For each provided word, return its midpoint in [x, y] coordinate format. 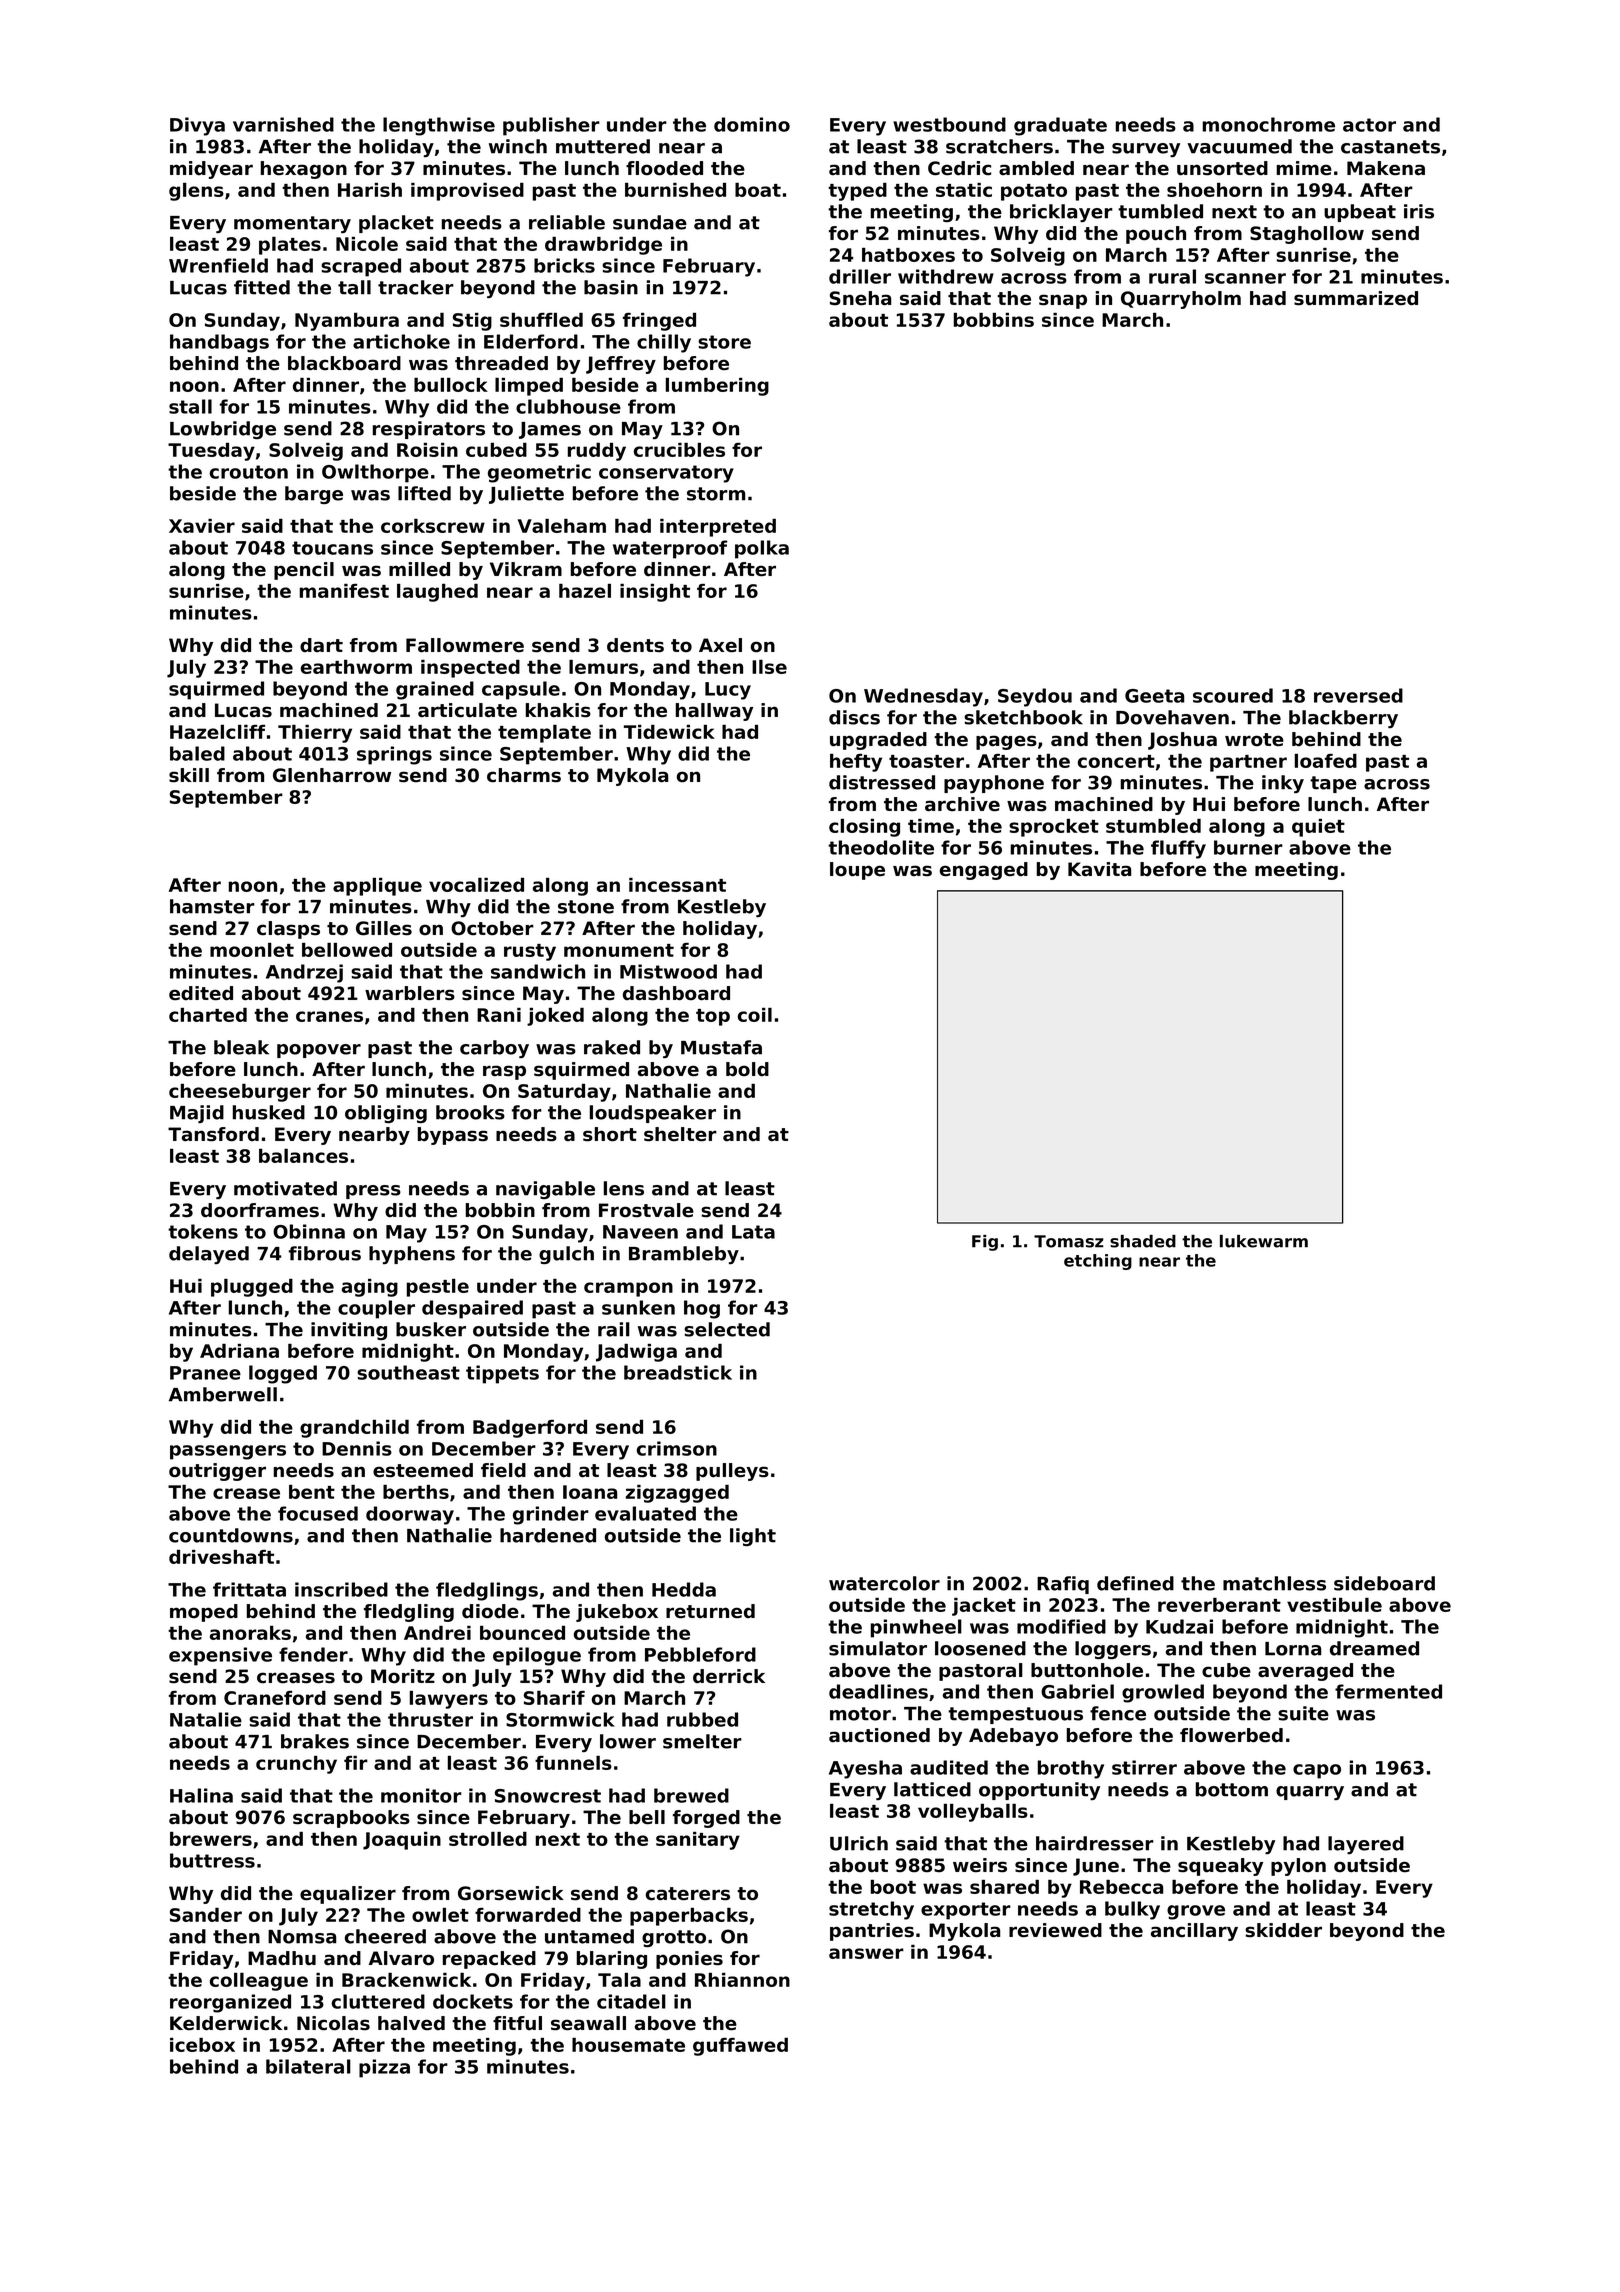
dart [321, 645]
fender [313, 1654]
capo [1317, 1771]
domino [752, 124]
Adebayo [1013, 1737]
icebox [202, 2045]
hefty [856, 763]
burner [1248, 847]
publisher [551, 126]
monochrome [1268, 124]
